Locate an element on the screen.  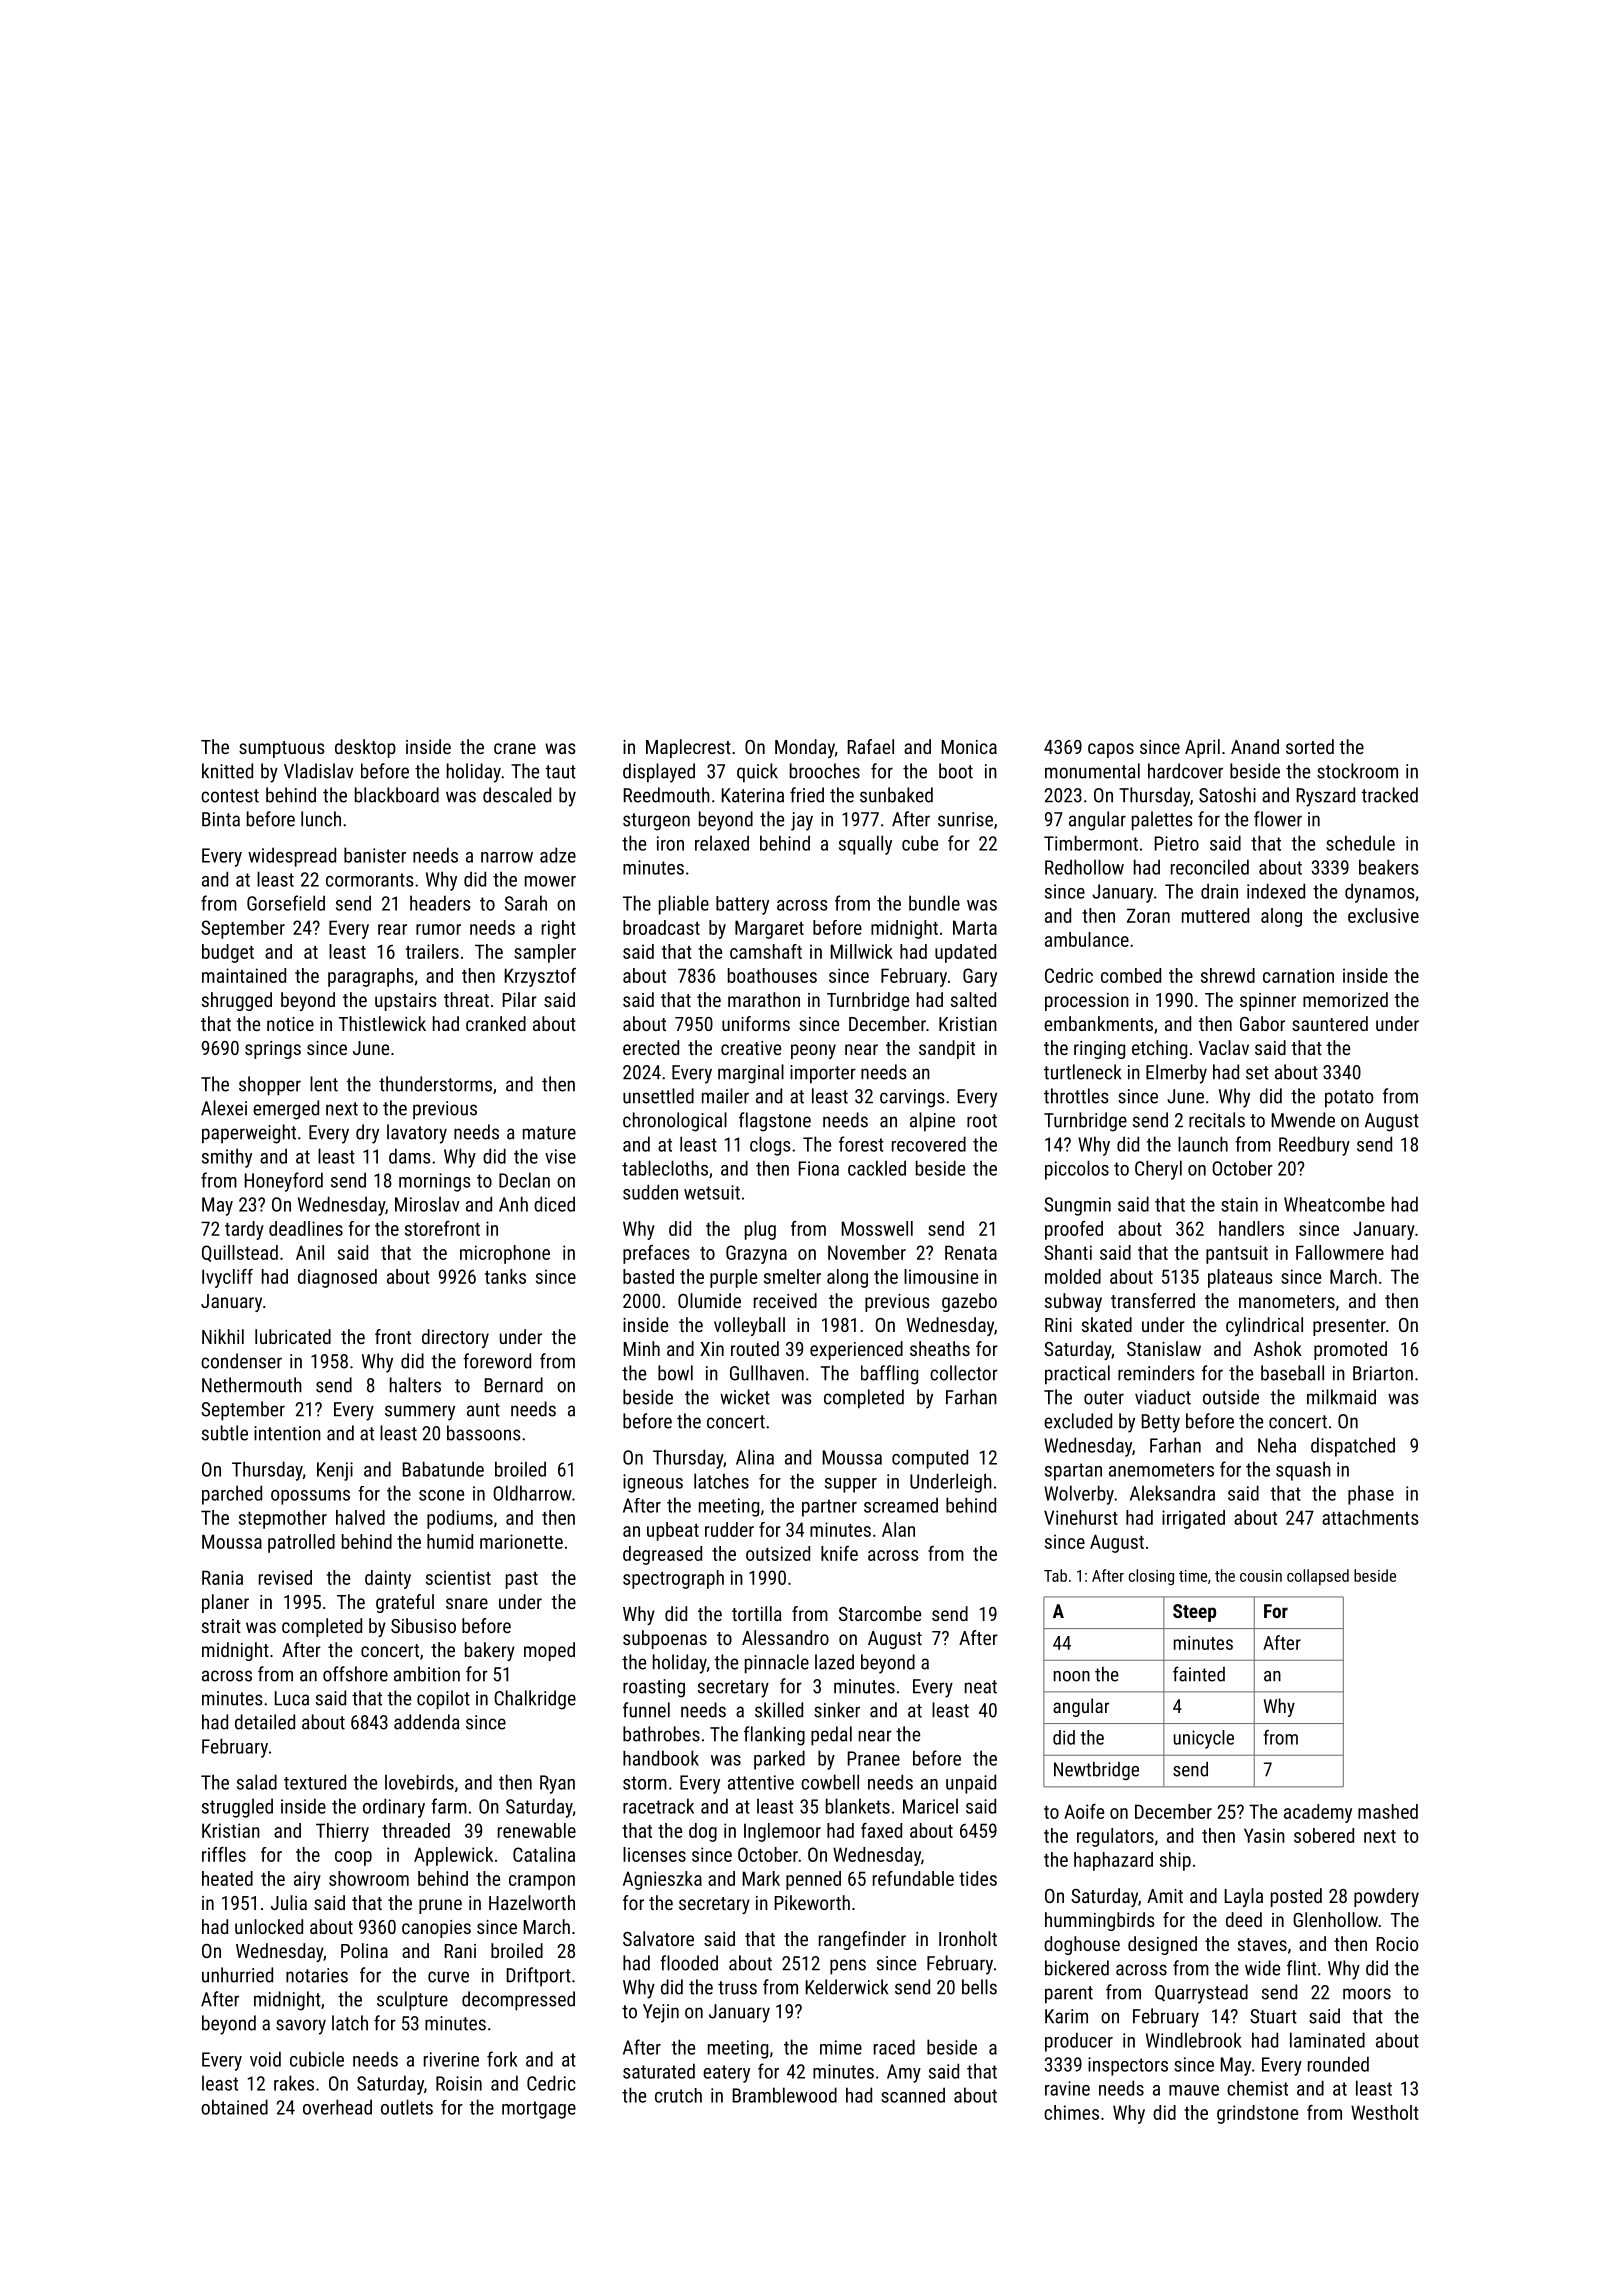
Anand is located at coordinates (1255, 746).
